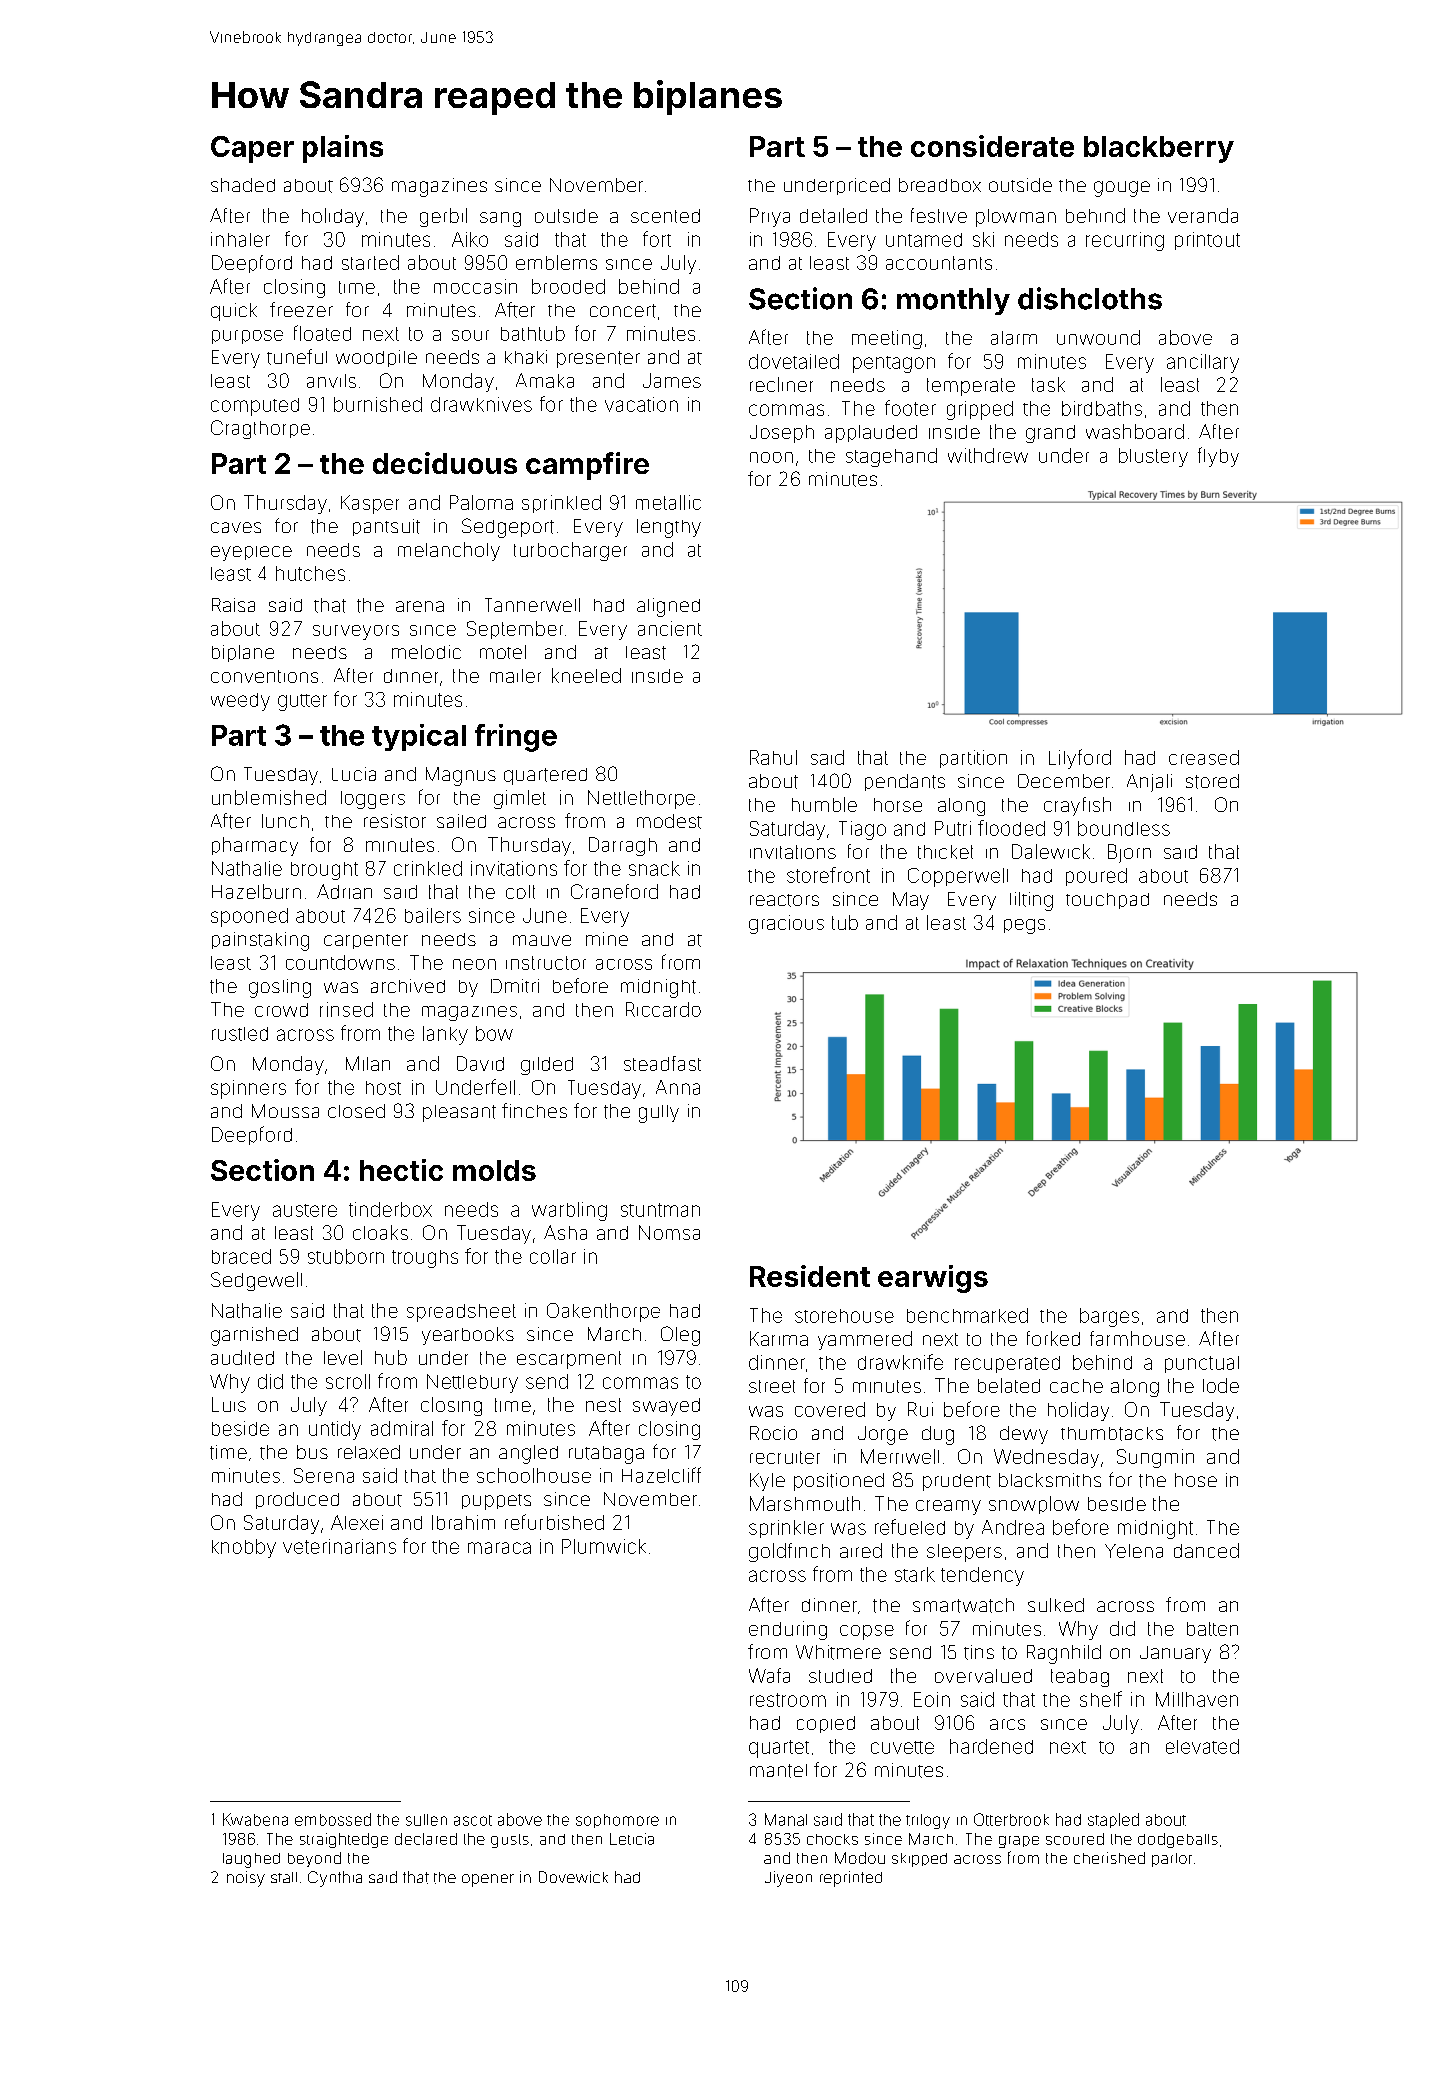 This document has width=1450, height=2100. Describe the element at coordinates (573, 1877) in the document. I see `Dovewick` at that location.
